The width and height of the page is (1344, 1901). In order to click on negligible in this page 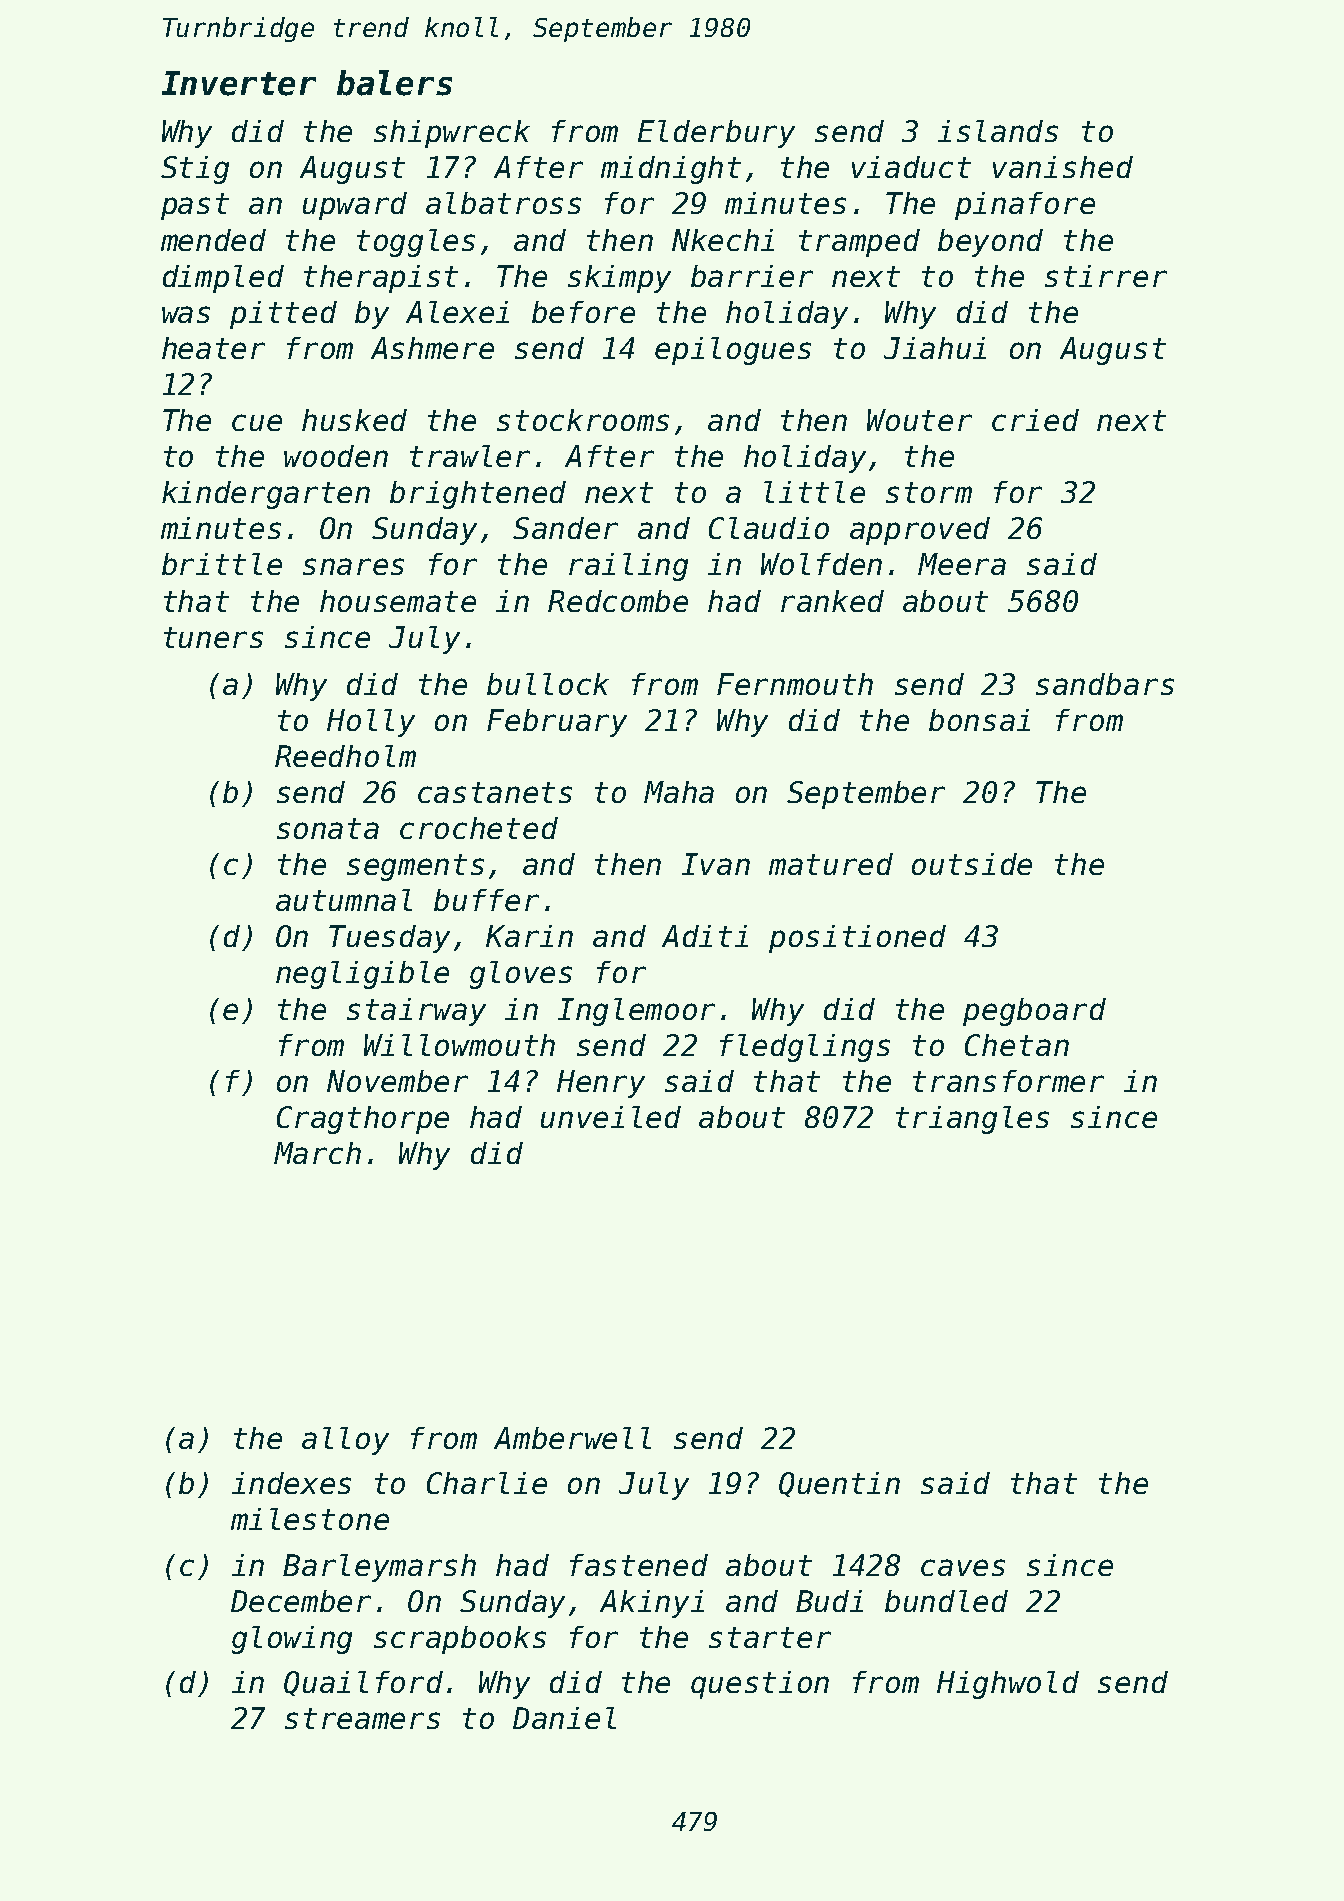, I will do `click(362, 975)`.
